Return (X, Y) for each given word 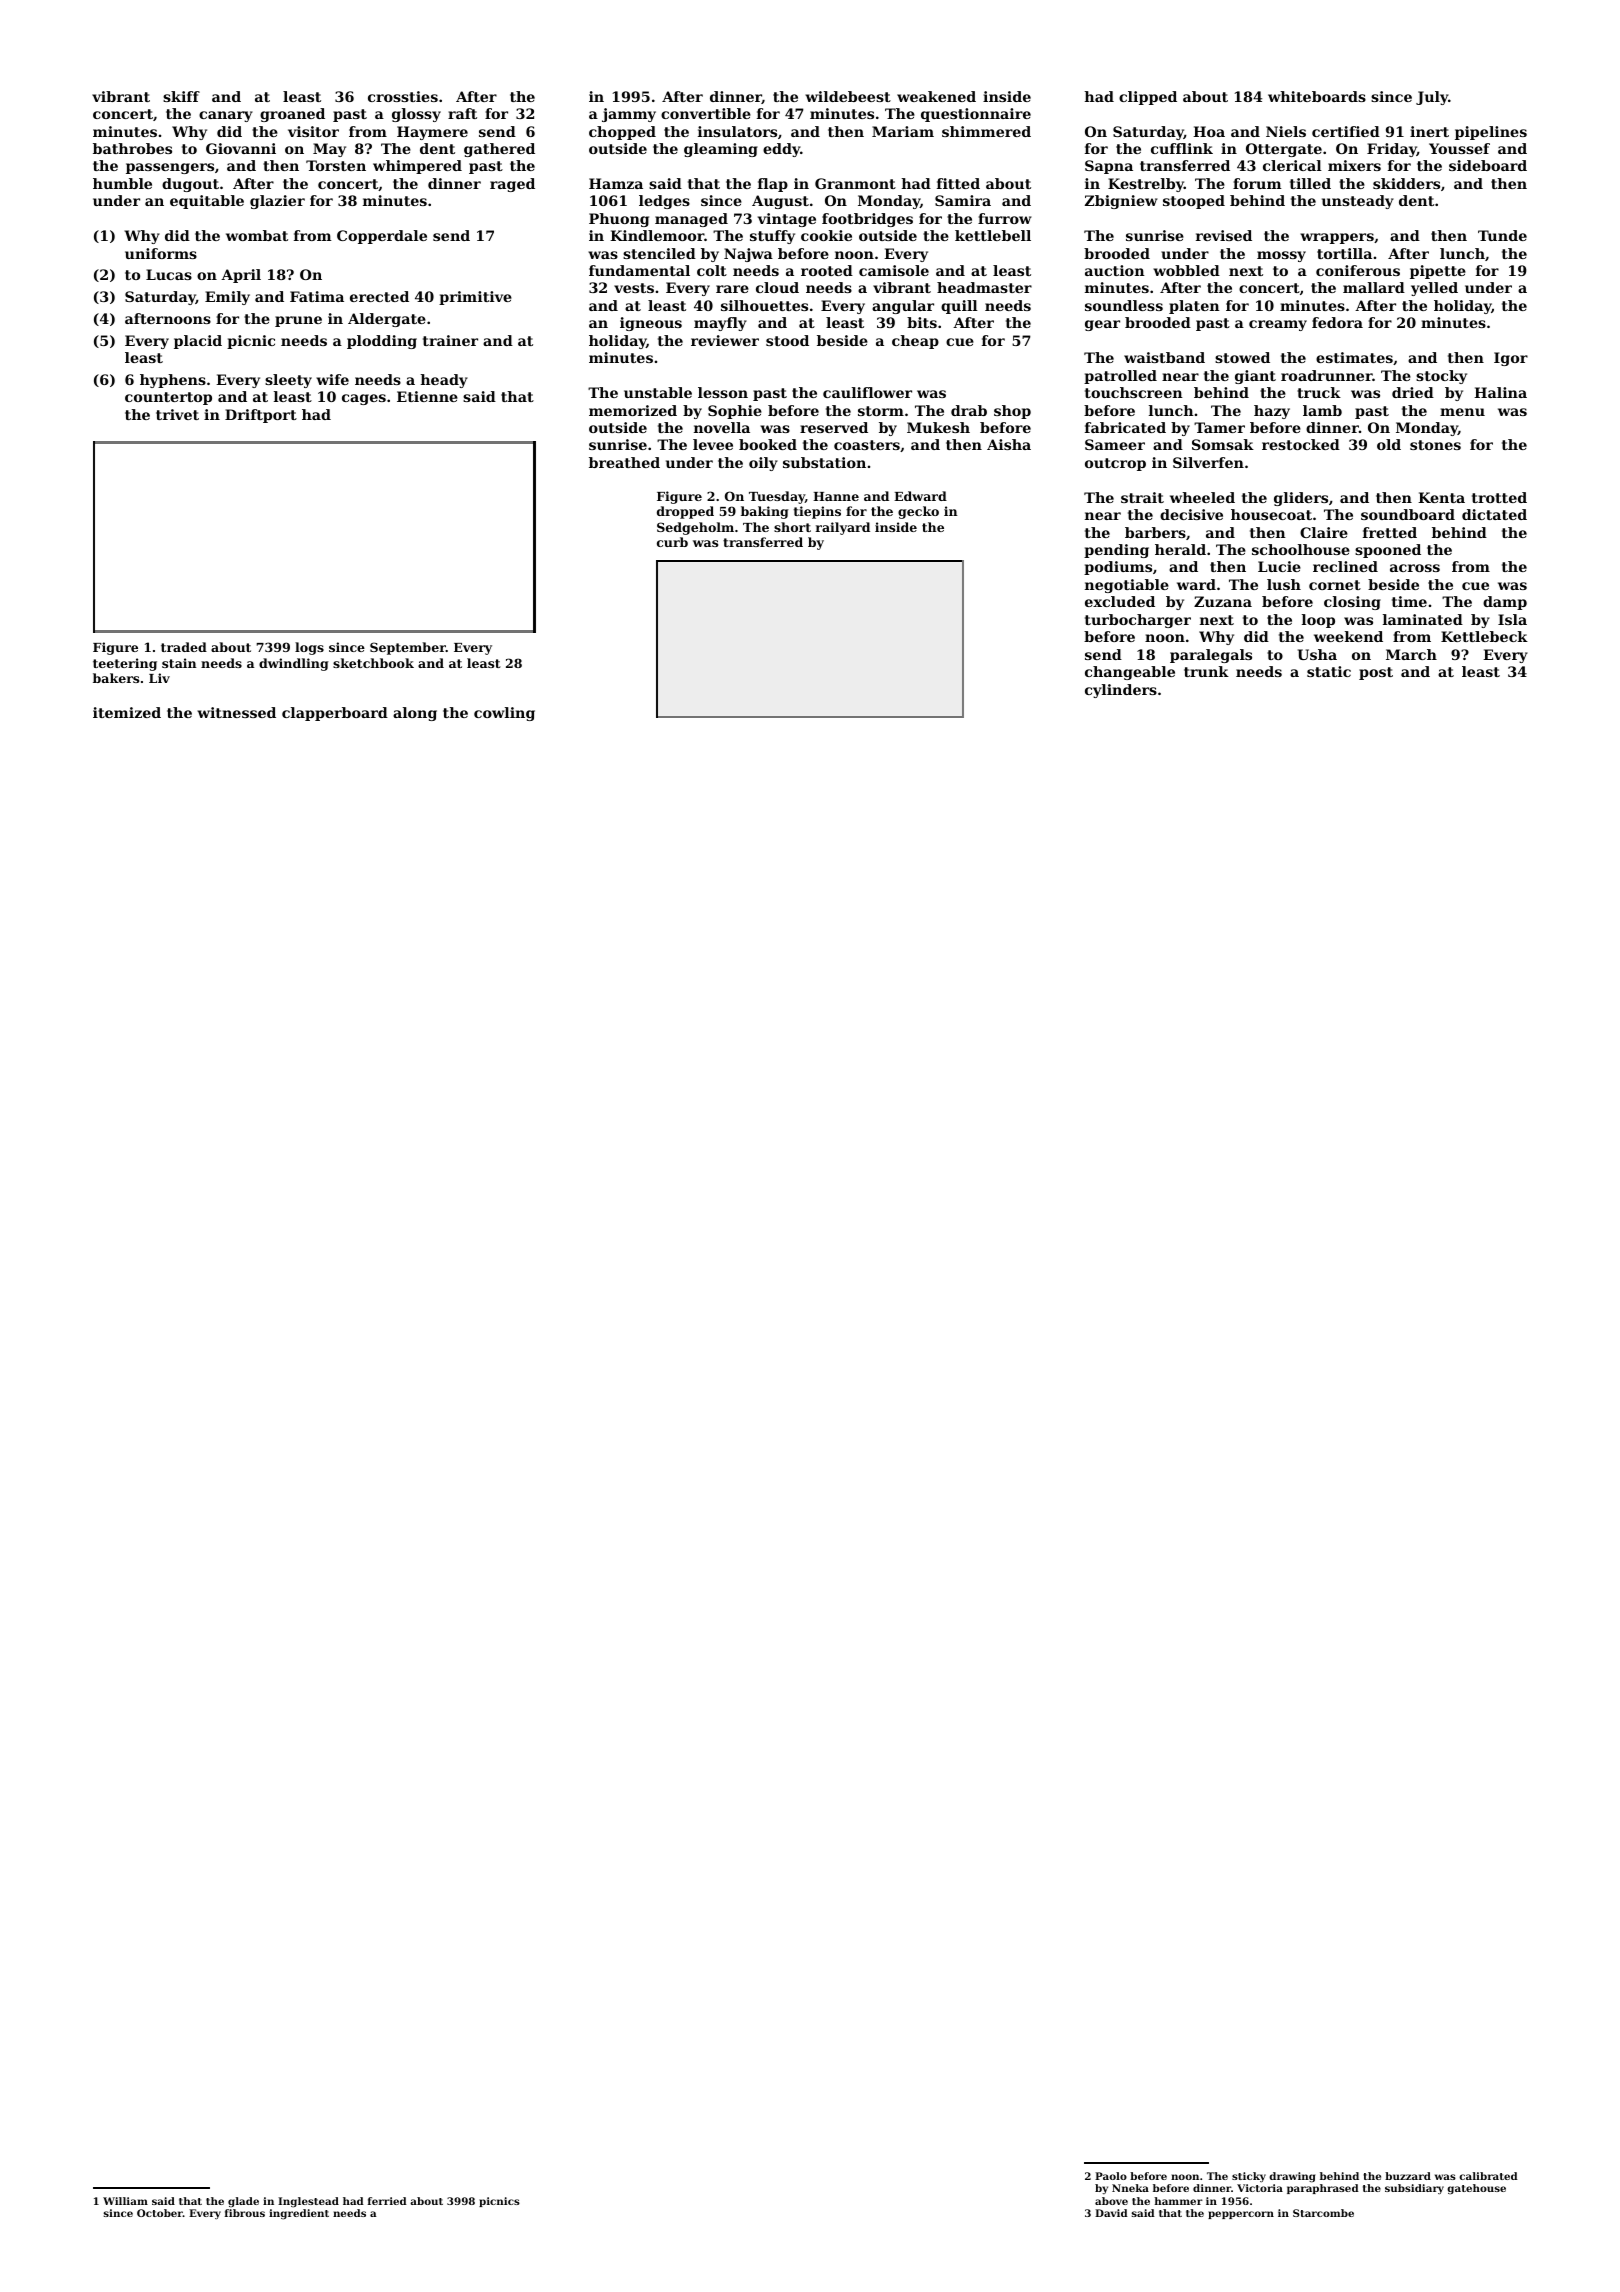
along (415, 714)
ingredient (299, 2214)
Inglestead (308, 2202)
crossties (403, 96)
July (1432, 98)
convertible (706, 113)
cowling (504, 714)
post (1376, 673)
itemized (127, 712)
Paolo (1111, 2176)
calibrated (1488, 2176)
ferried (387, 2201)
